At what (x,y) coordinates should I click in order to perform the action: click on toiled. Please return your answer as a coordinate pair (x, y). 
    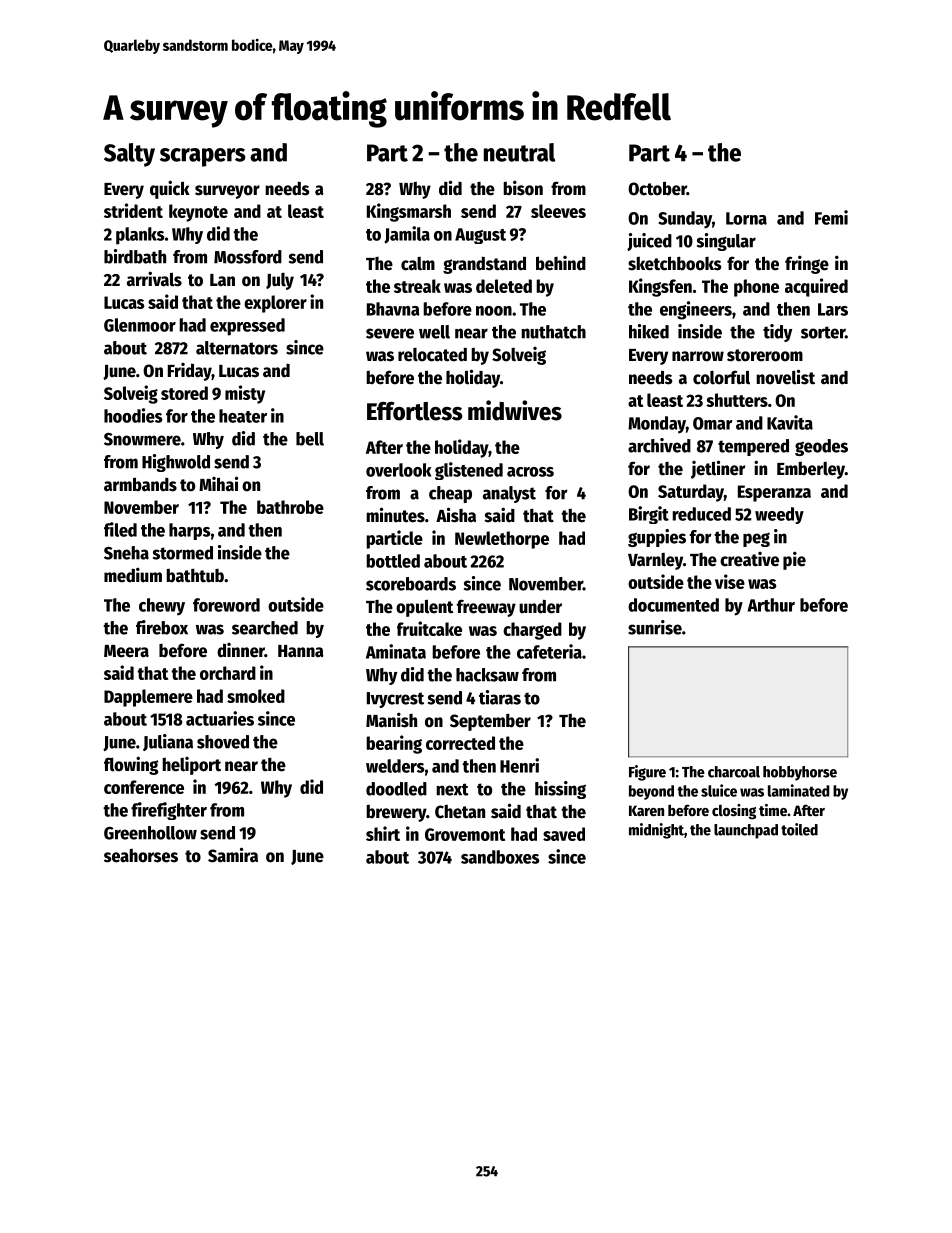
    Looking at the image, I should click on (799, 829).
